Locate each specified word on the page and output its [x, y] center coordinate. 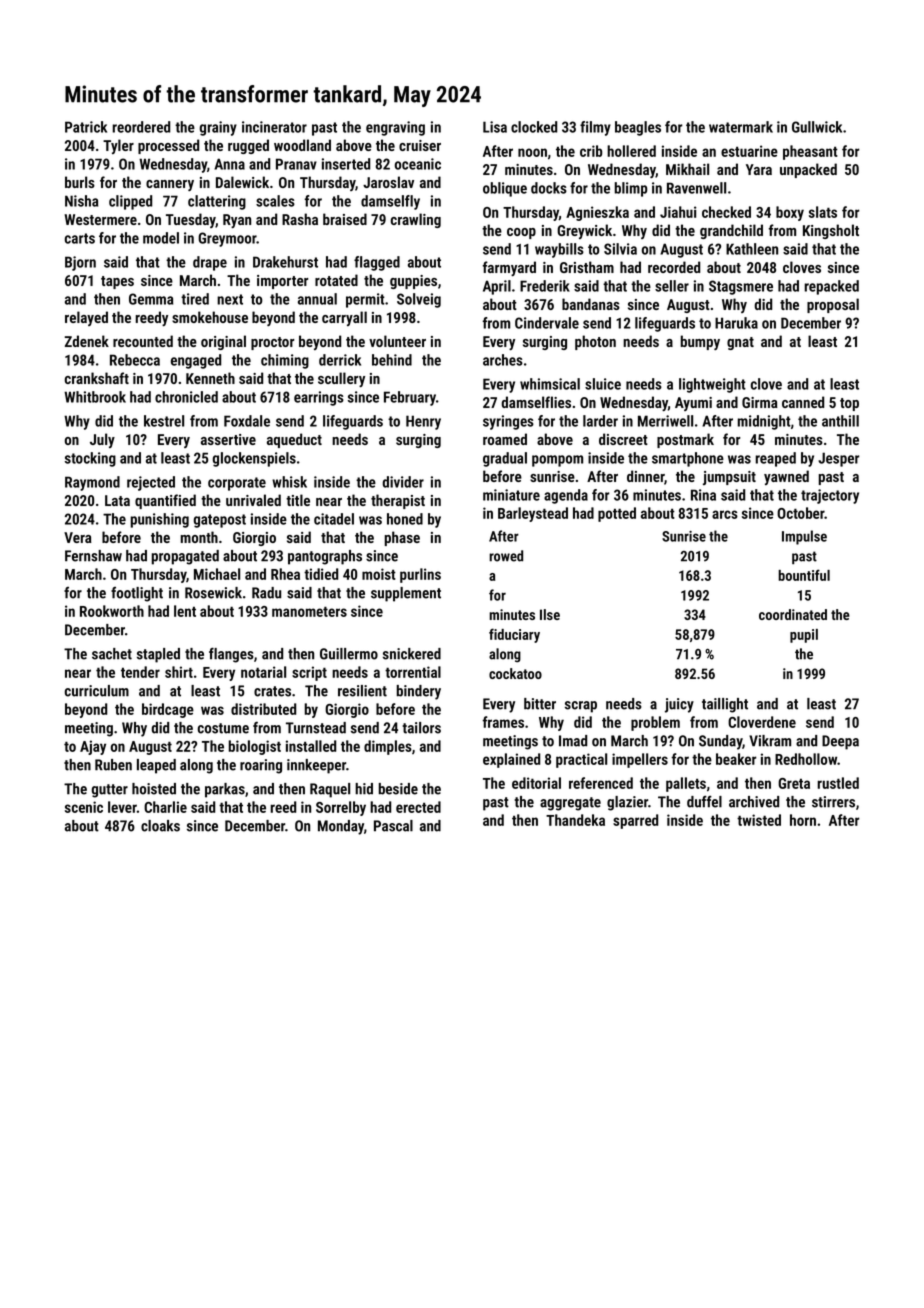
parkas [225, 790]
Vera [78, 537]
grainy [218, 128]
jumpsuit [729, 478]
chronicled [186, 397]
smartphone [688, 459]
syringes [508, 422]
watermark [741, 127]
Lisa [495, 127]
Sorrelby [341, 808]
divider [403, 482]
